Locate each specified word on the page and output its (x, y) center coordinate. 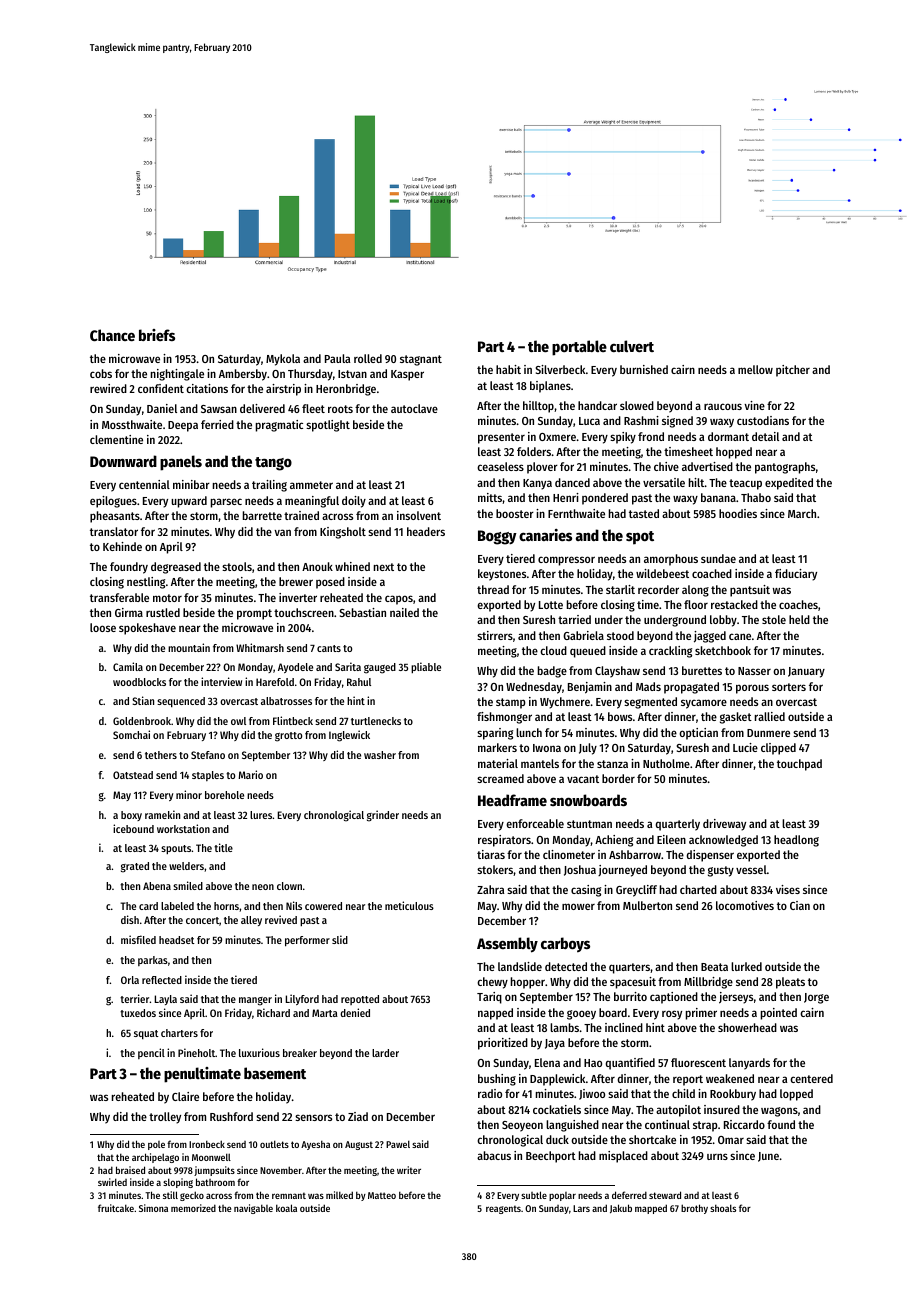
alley (251, 921)
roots (340, 409)
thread (493, 589)
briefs (157, 335)
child (683, 1093)
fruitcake (116, 1208)
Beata (714, 967)
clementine (116, 439)
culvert (632, 346)
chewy (492, 983)
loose (103, 627)
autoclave (414, 408)
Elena (547, 1062)
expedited (789, 484)
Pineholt (196, 1052)
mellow (755, 369)
